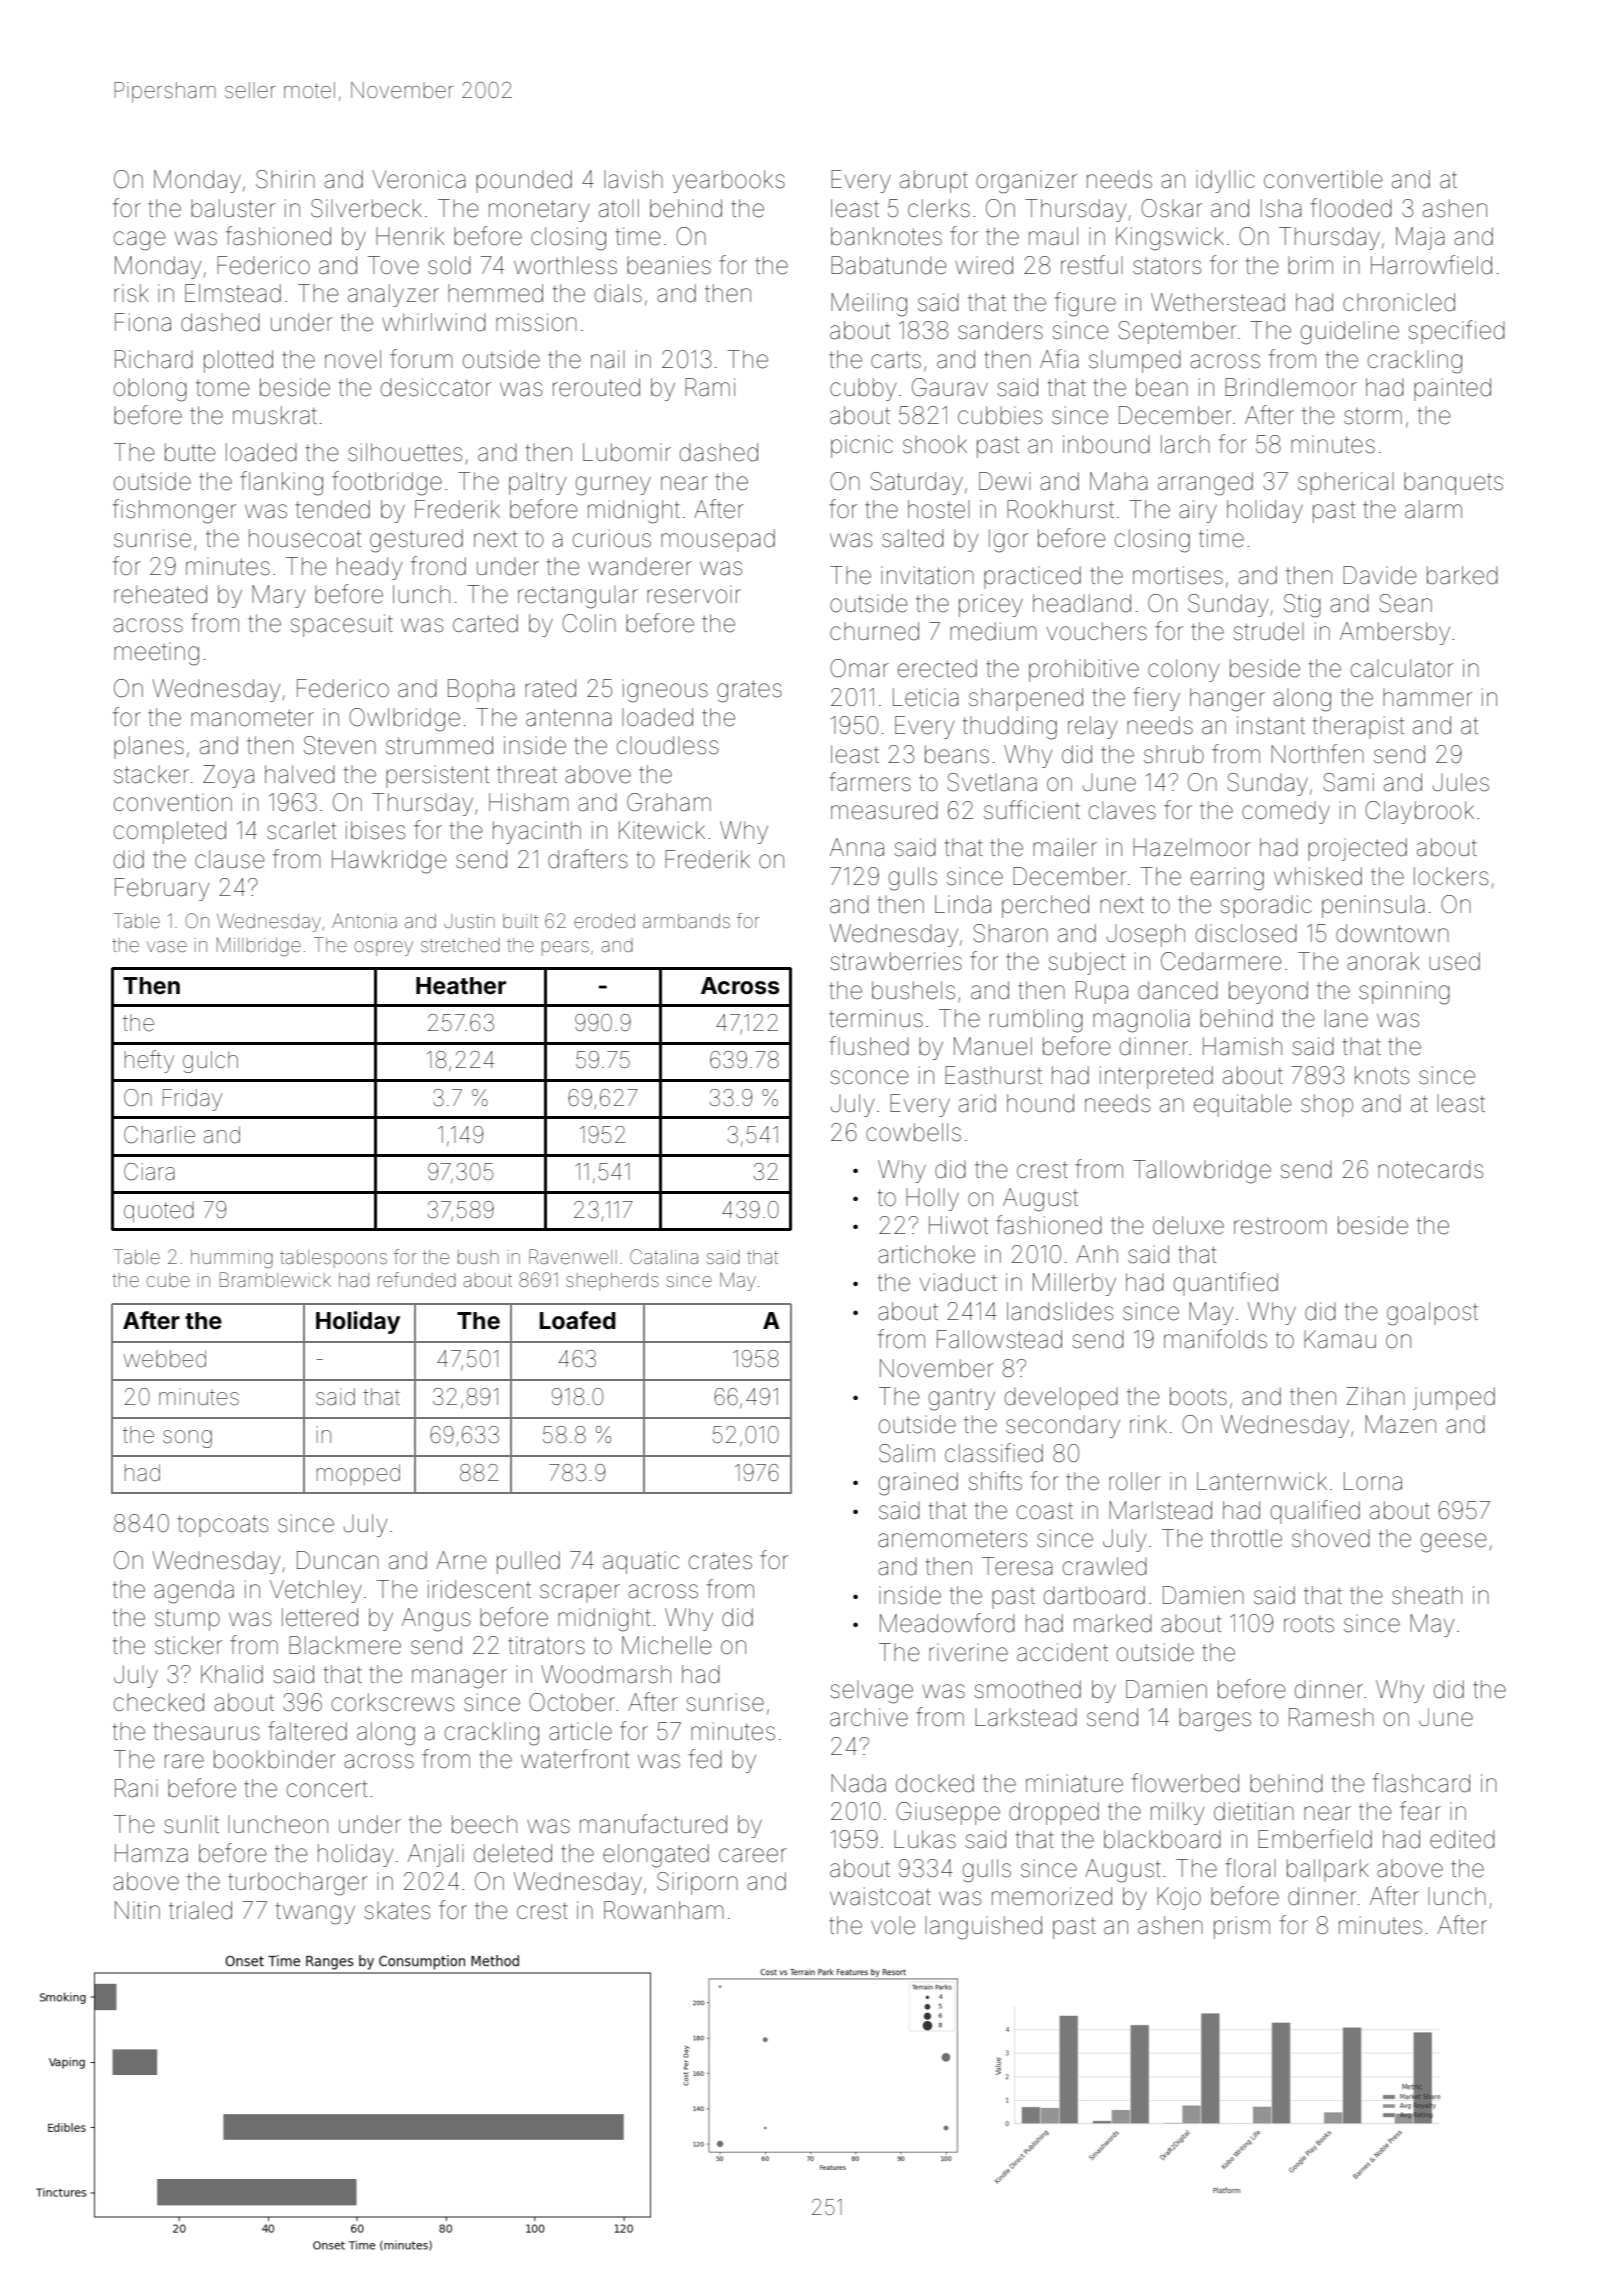 The width and height of the document is (1620, 2292). What do you see at coordinates (858, 1783) in the document?
I see `Nada` at bounding box center [858, 1783].
